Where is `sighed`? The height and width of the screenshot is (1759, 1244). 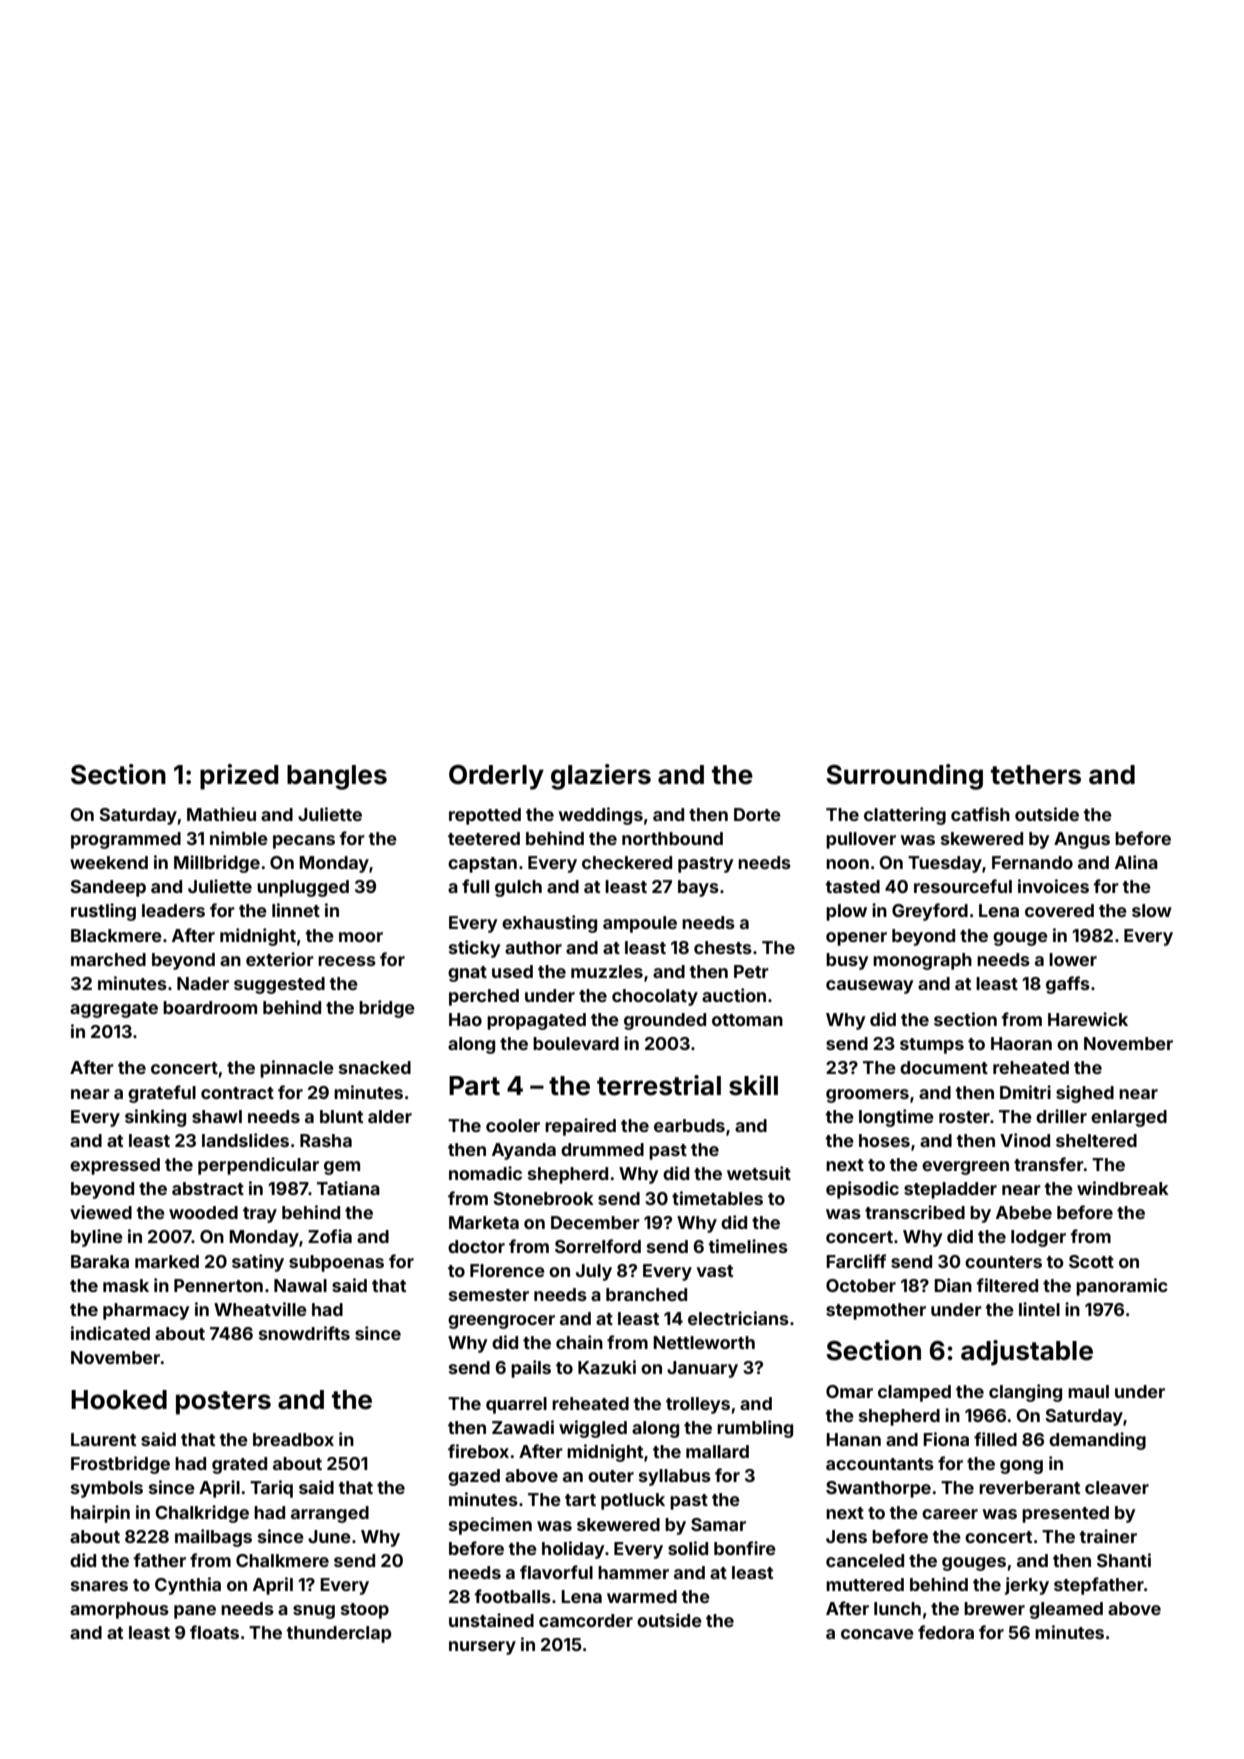 sighed is located at coordinates (1085, 1094).
